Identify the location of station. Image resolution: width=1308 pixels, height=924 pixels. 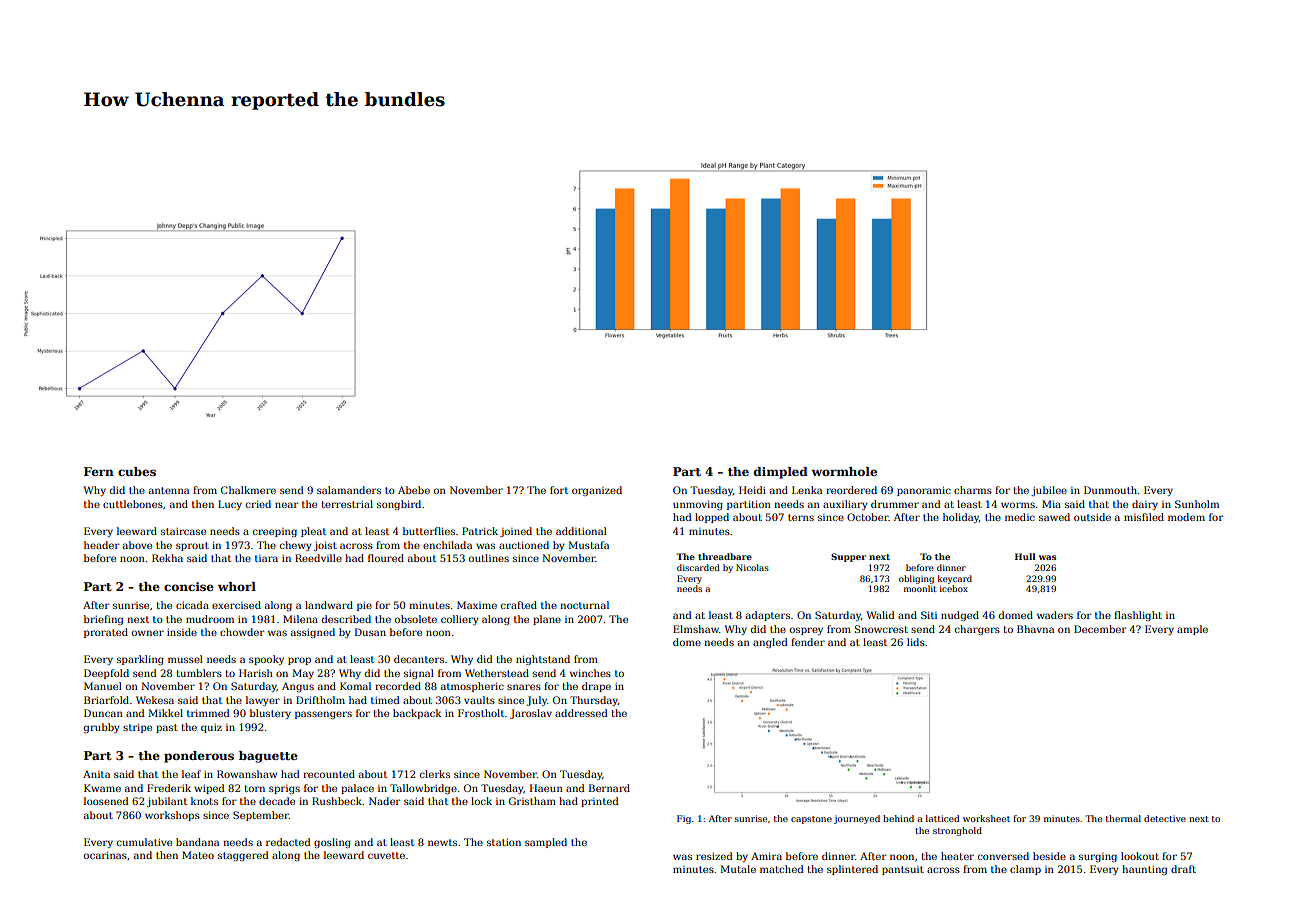
(504, 842).
